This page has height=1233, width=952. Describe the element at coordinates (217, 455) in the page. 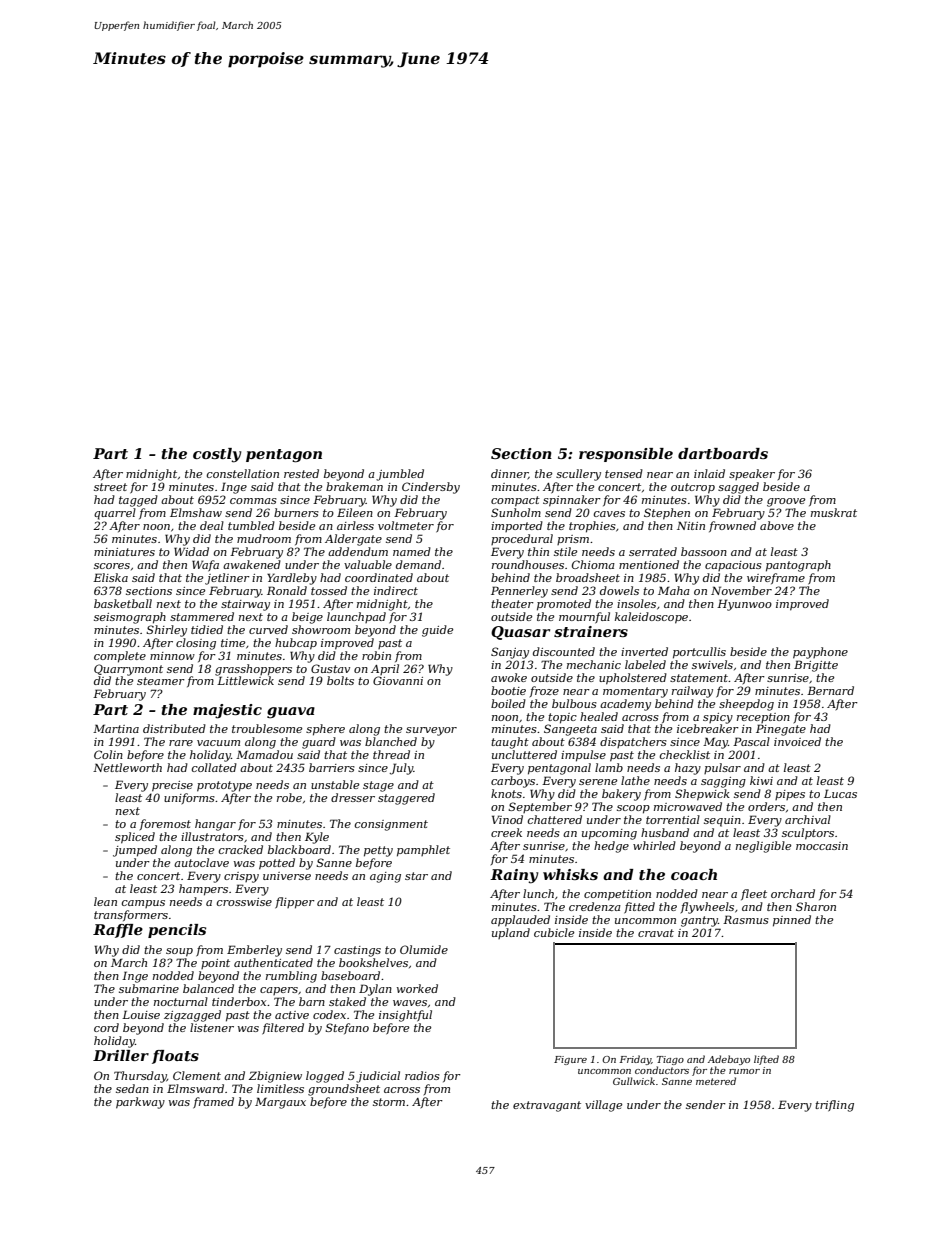

I see `costly` at that location.
